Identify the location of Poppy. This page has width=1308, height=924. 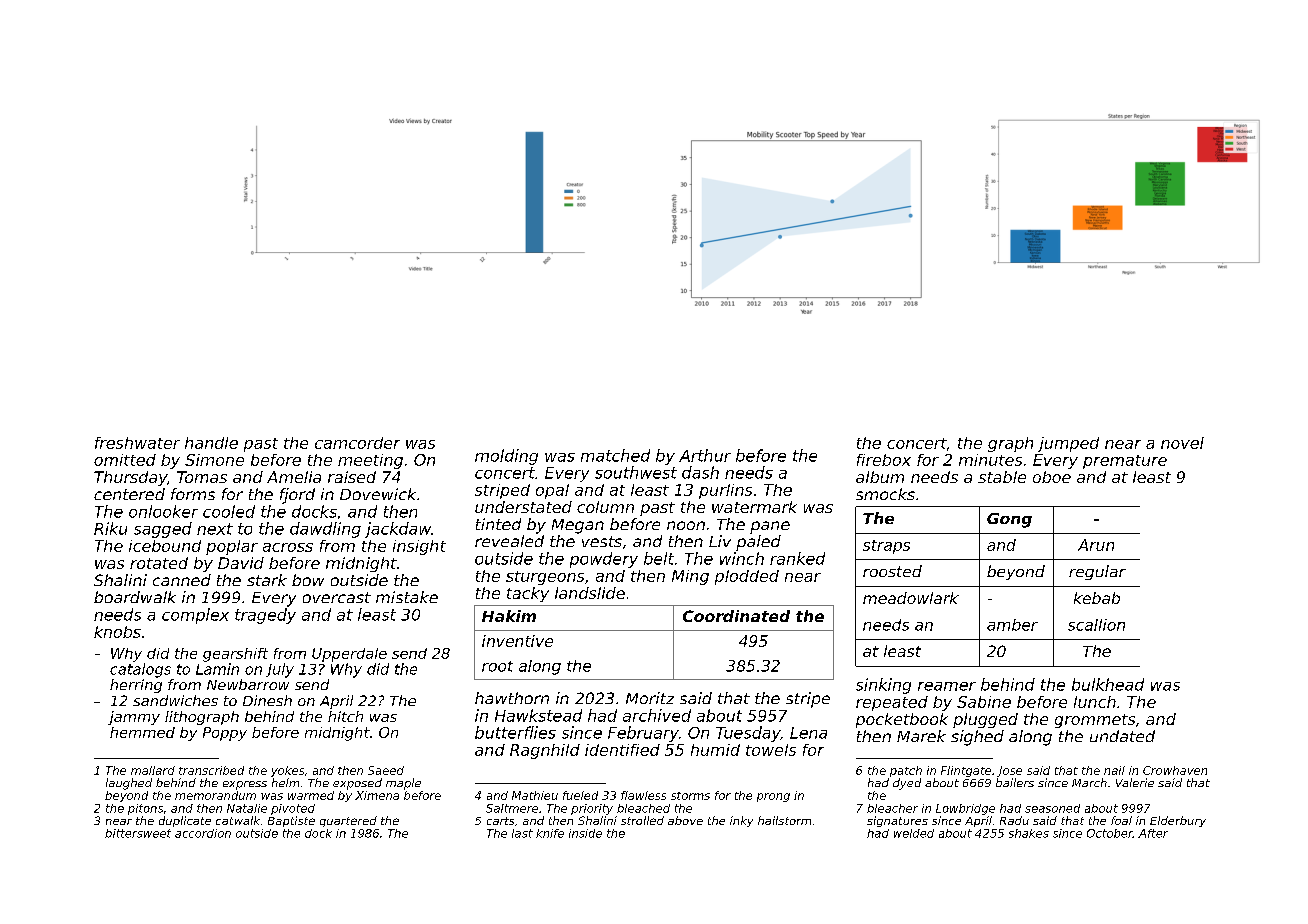
(225, 734).
